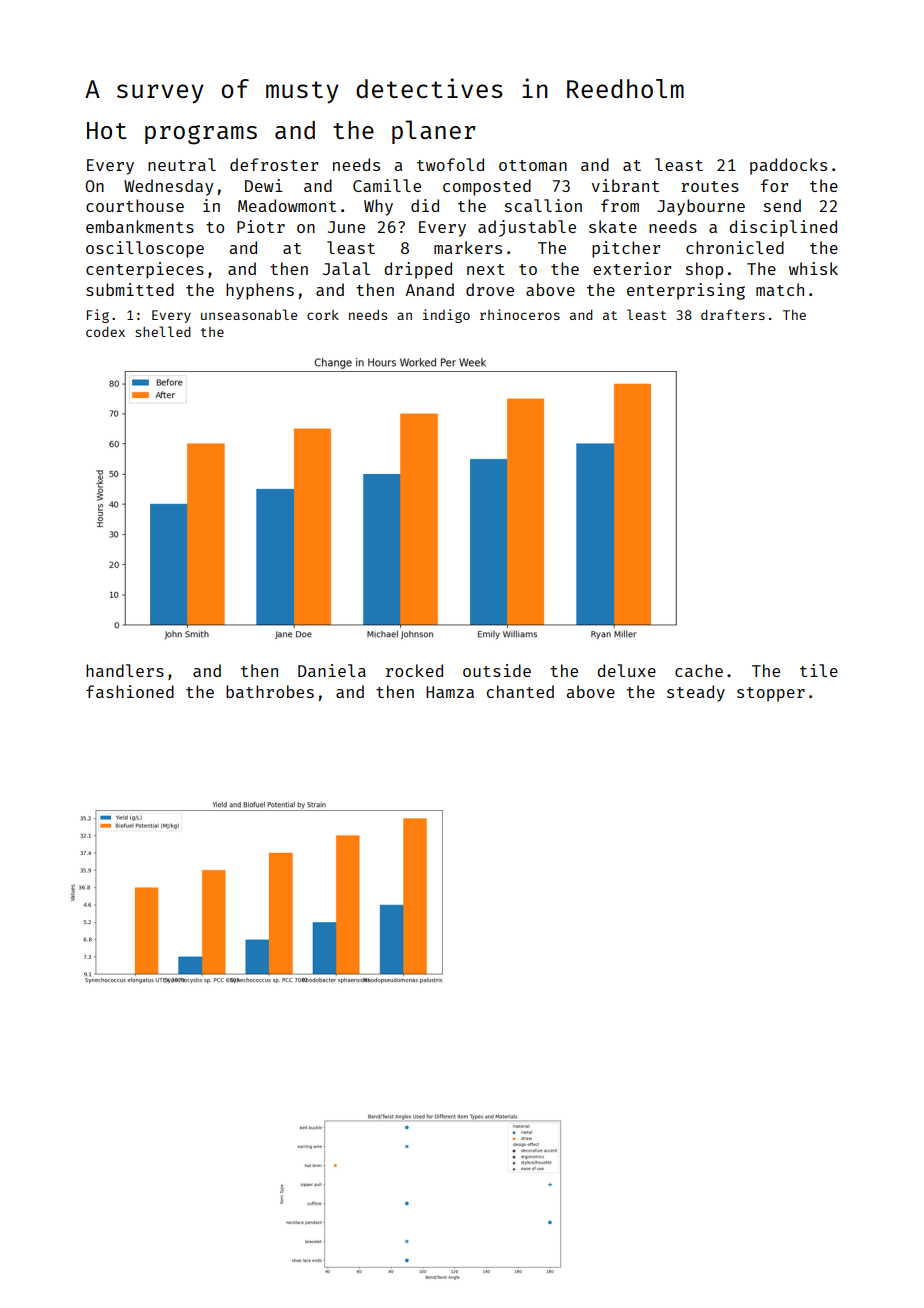 This screenshot has height=1308, width=924. What do you see at coordinates (130, 691) in the screenshot?
I see `fashioned` at bounding box center [130, 691].
